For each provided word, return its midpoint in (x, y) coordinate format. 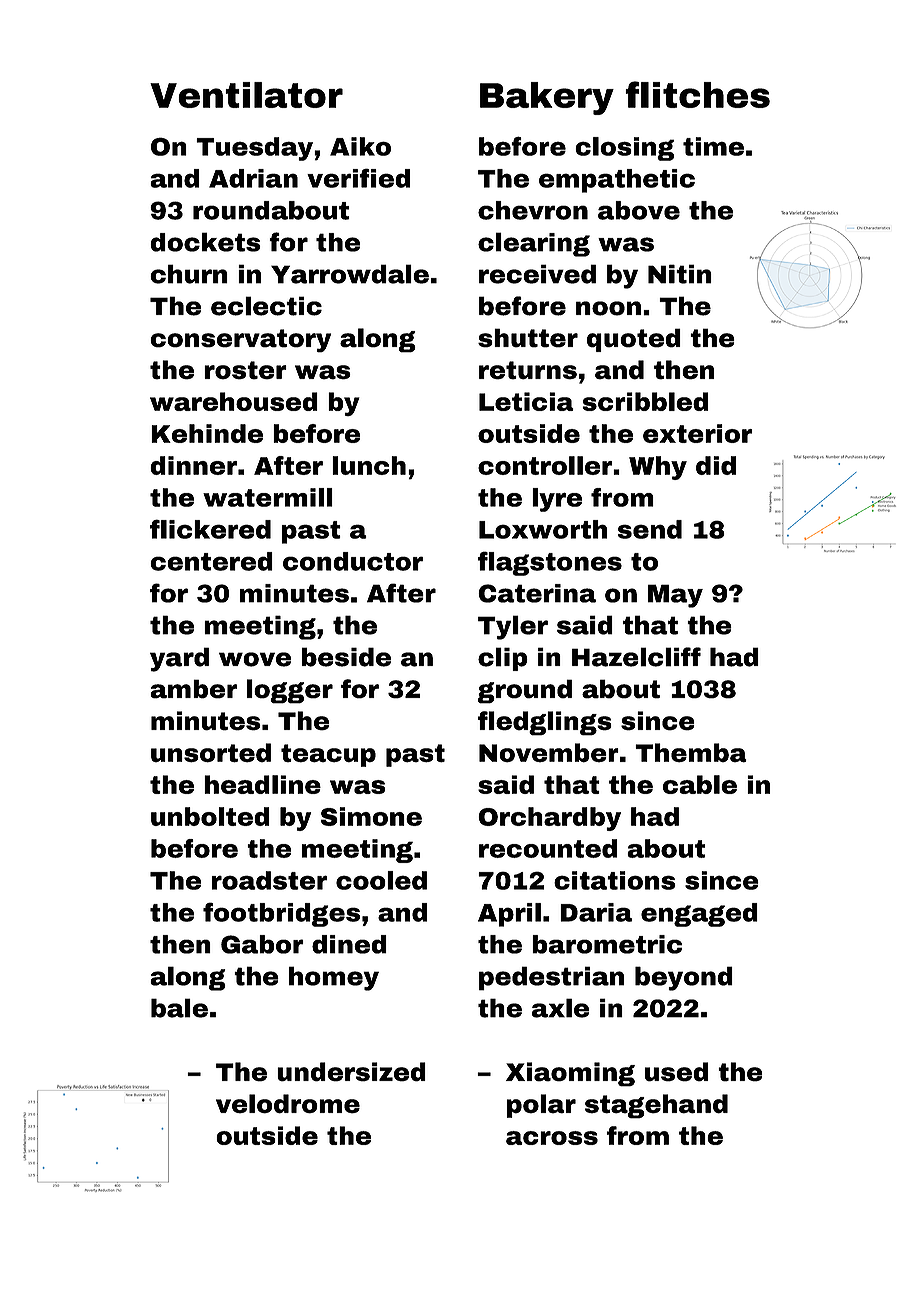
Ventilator (246, 95)
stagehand (656, 1106)
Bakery (547, 98)
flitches (697, 94)
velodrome (288, 1104)
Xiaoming (570, 1074)
